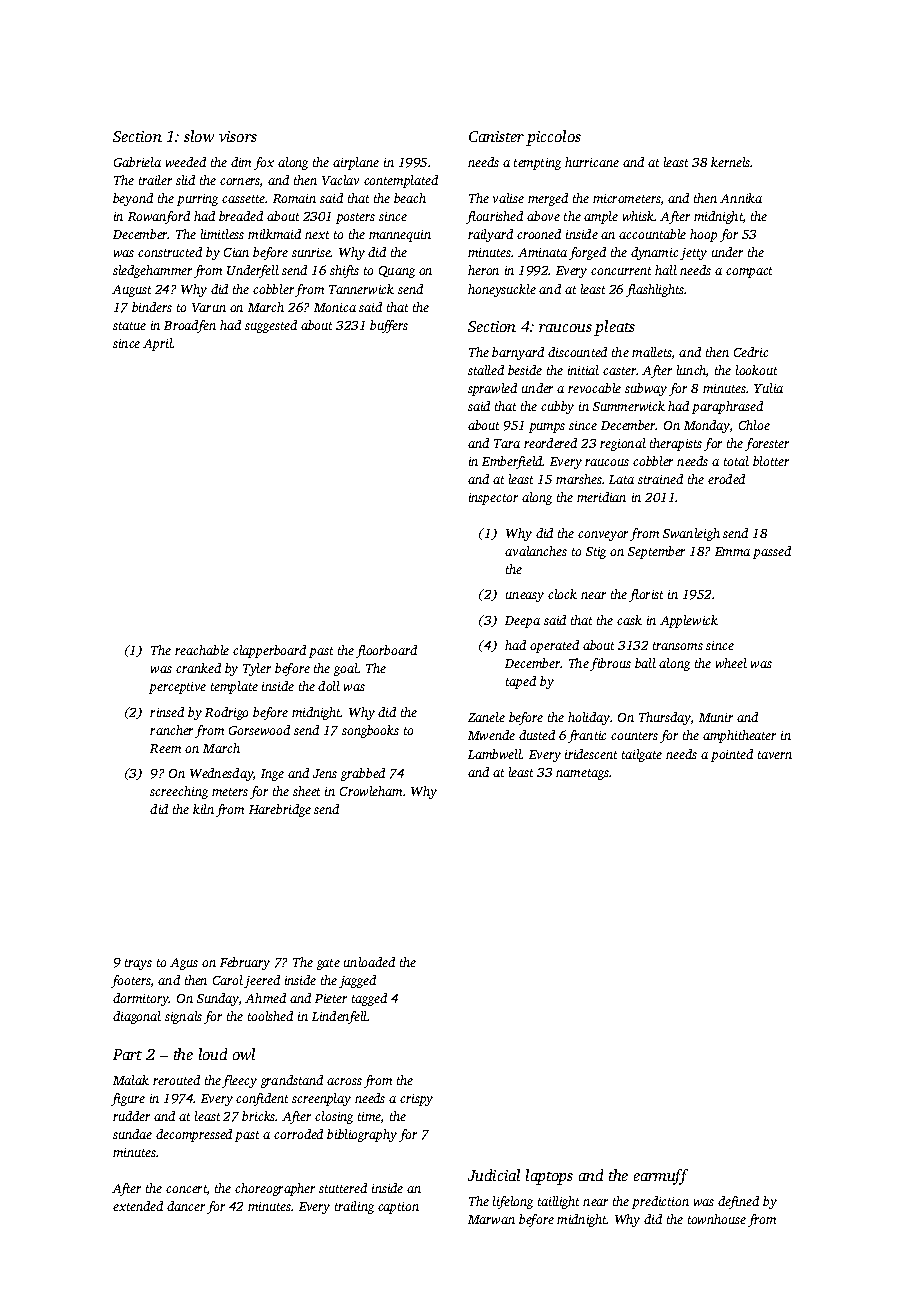 This screenshot has height=1316, width=908. I want to click on inspector, so click(493, 499).
